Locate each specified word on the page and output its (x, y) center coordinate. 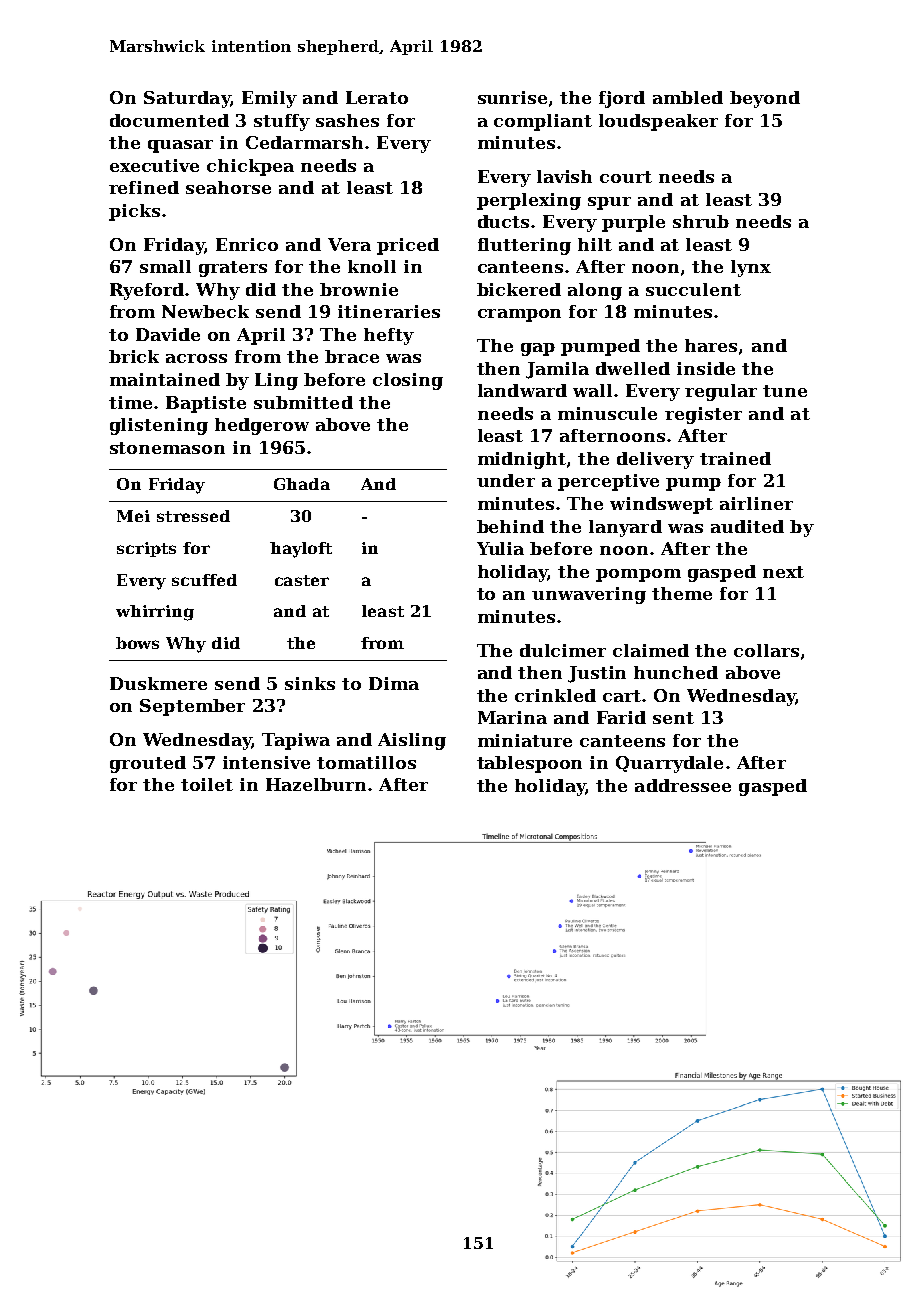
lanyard (625, 528)
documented (169, 120)
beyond (765, 99)
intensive (266, 762)
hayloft (301, 550)
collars (766, 650)
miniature (525, 740)
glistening (159, 426)
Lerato (377, 97)
